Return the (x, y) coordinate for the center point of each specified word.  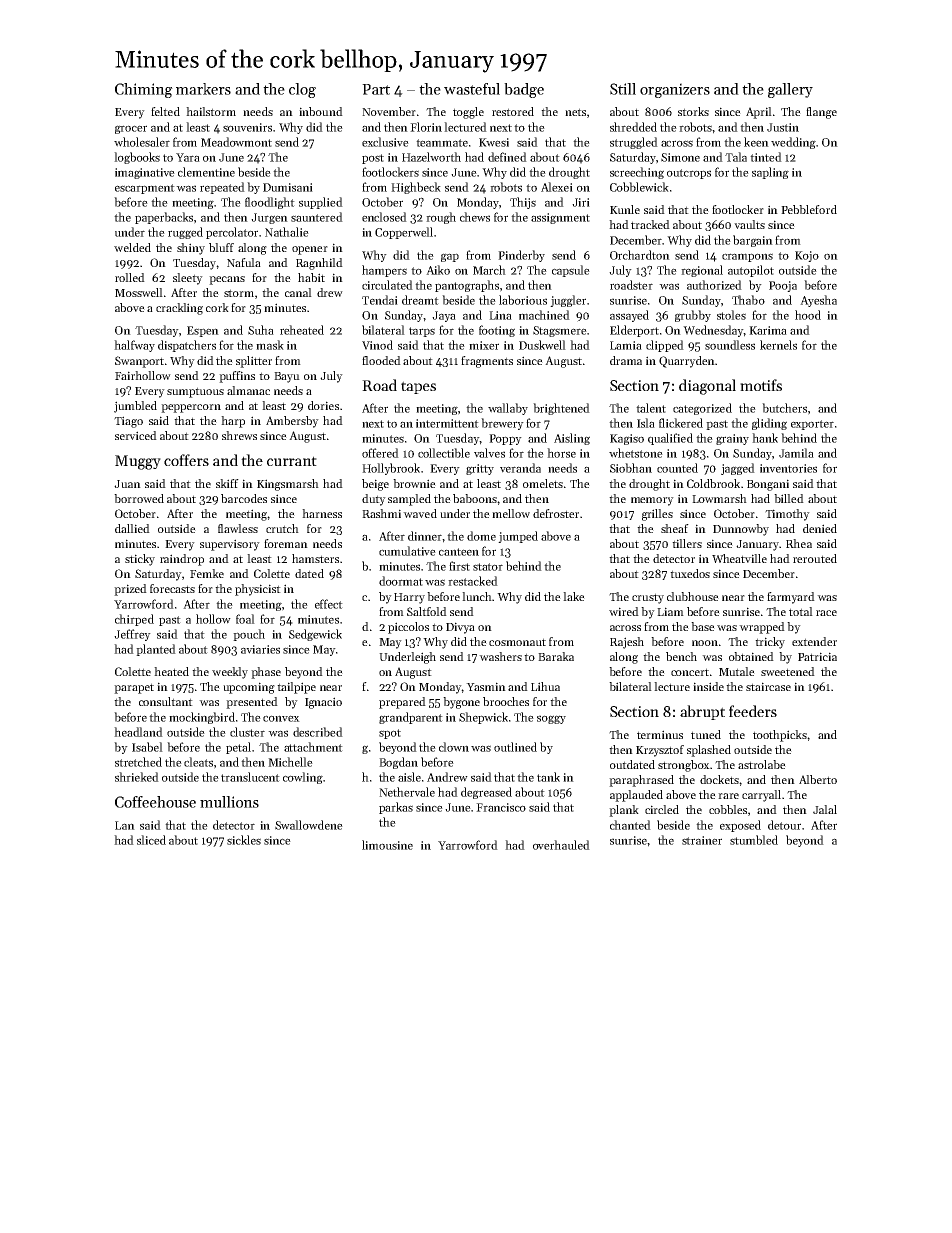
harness (322, 513)
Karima (768, 330)
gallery (790, 90)
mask (270, 345)
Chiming (144, 90)
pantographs (467, 286)
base (703, 626)
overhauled (561, 845)
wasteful (472, 89)
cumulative (407, 551)
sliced (151, 840)
